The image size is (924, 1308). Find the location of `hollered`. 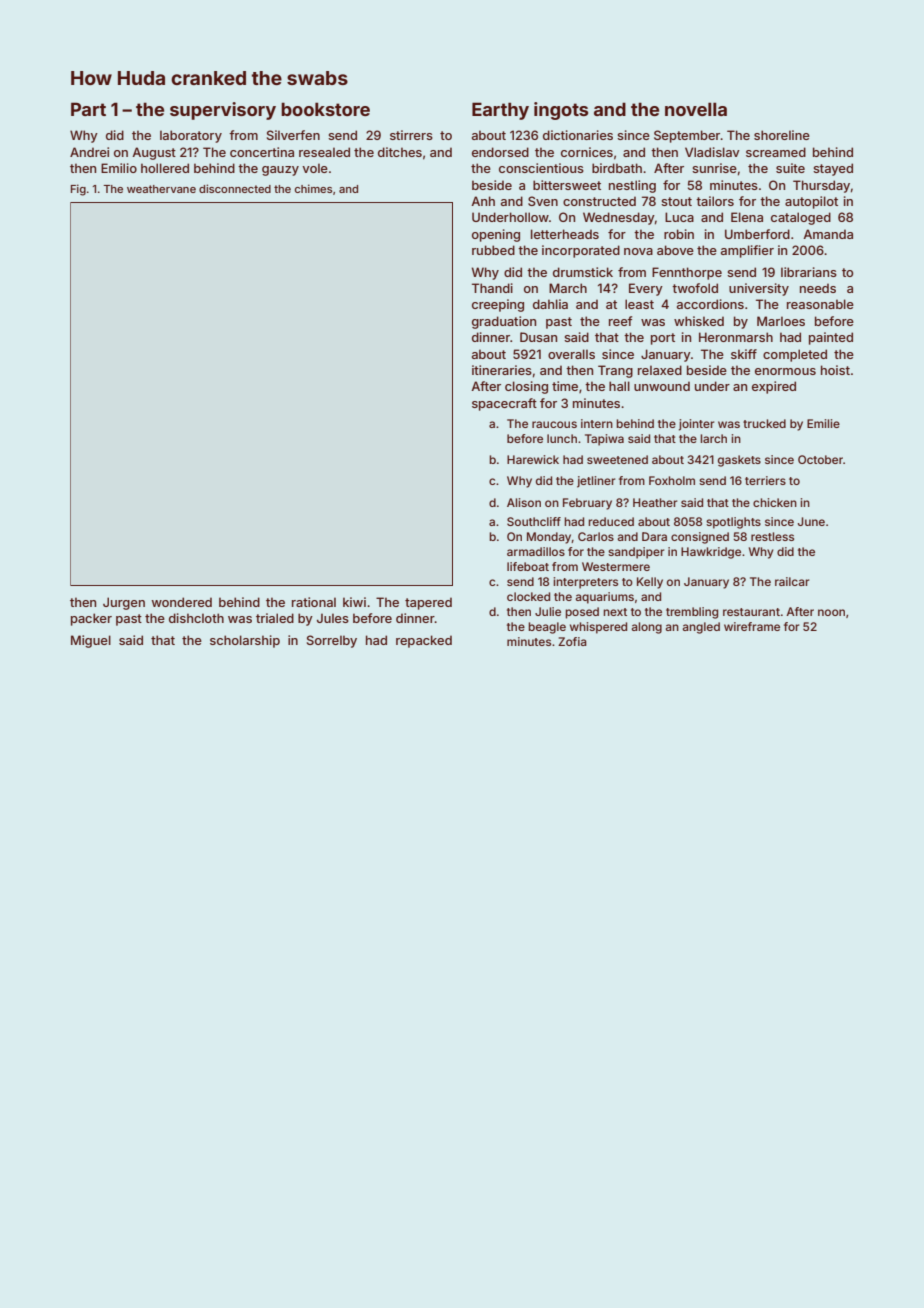

hollered is located at coordinates (165, 168).
